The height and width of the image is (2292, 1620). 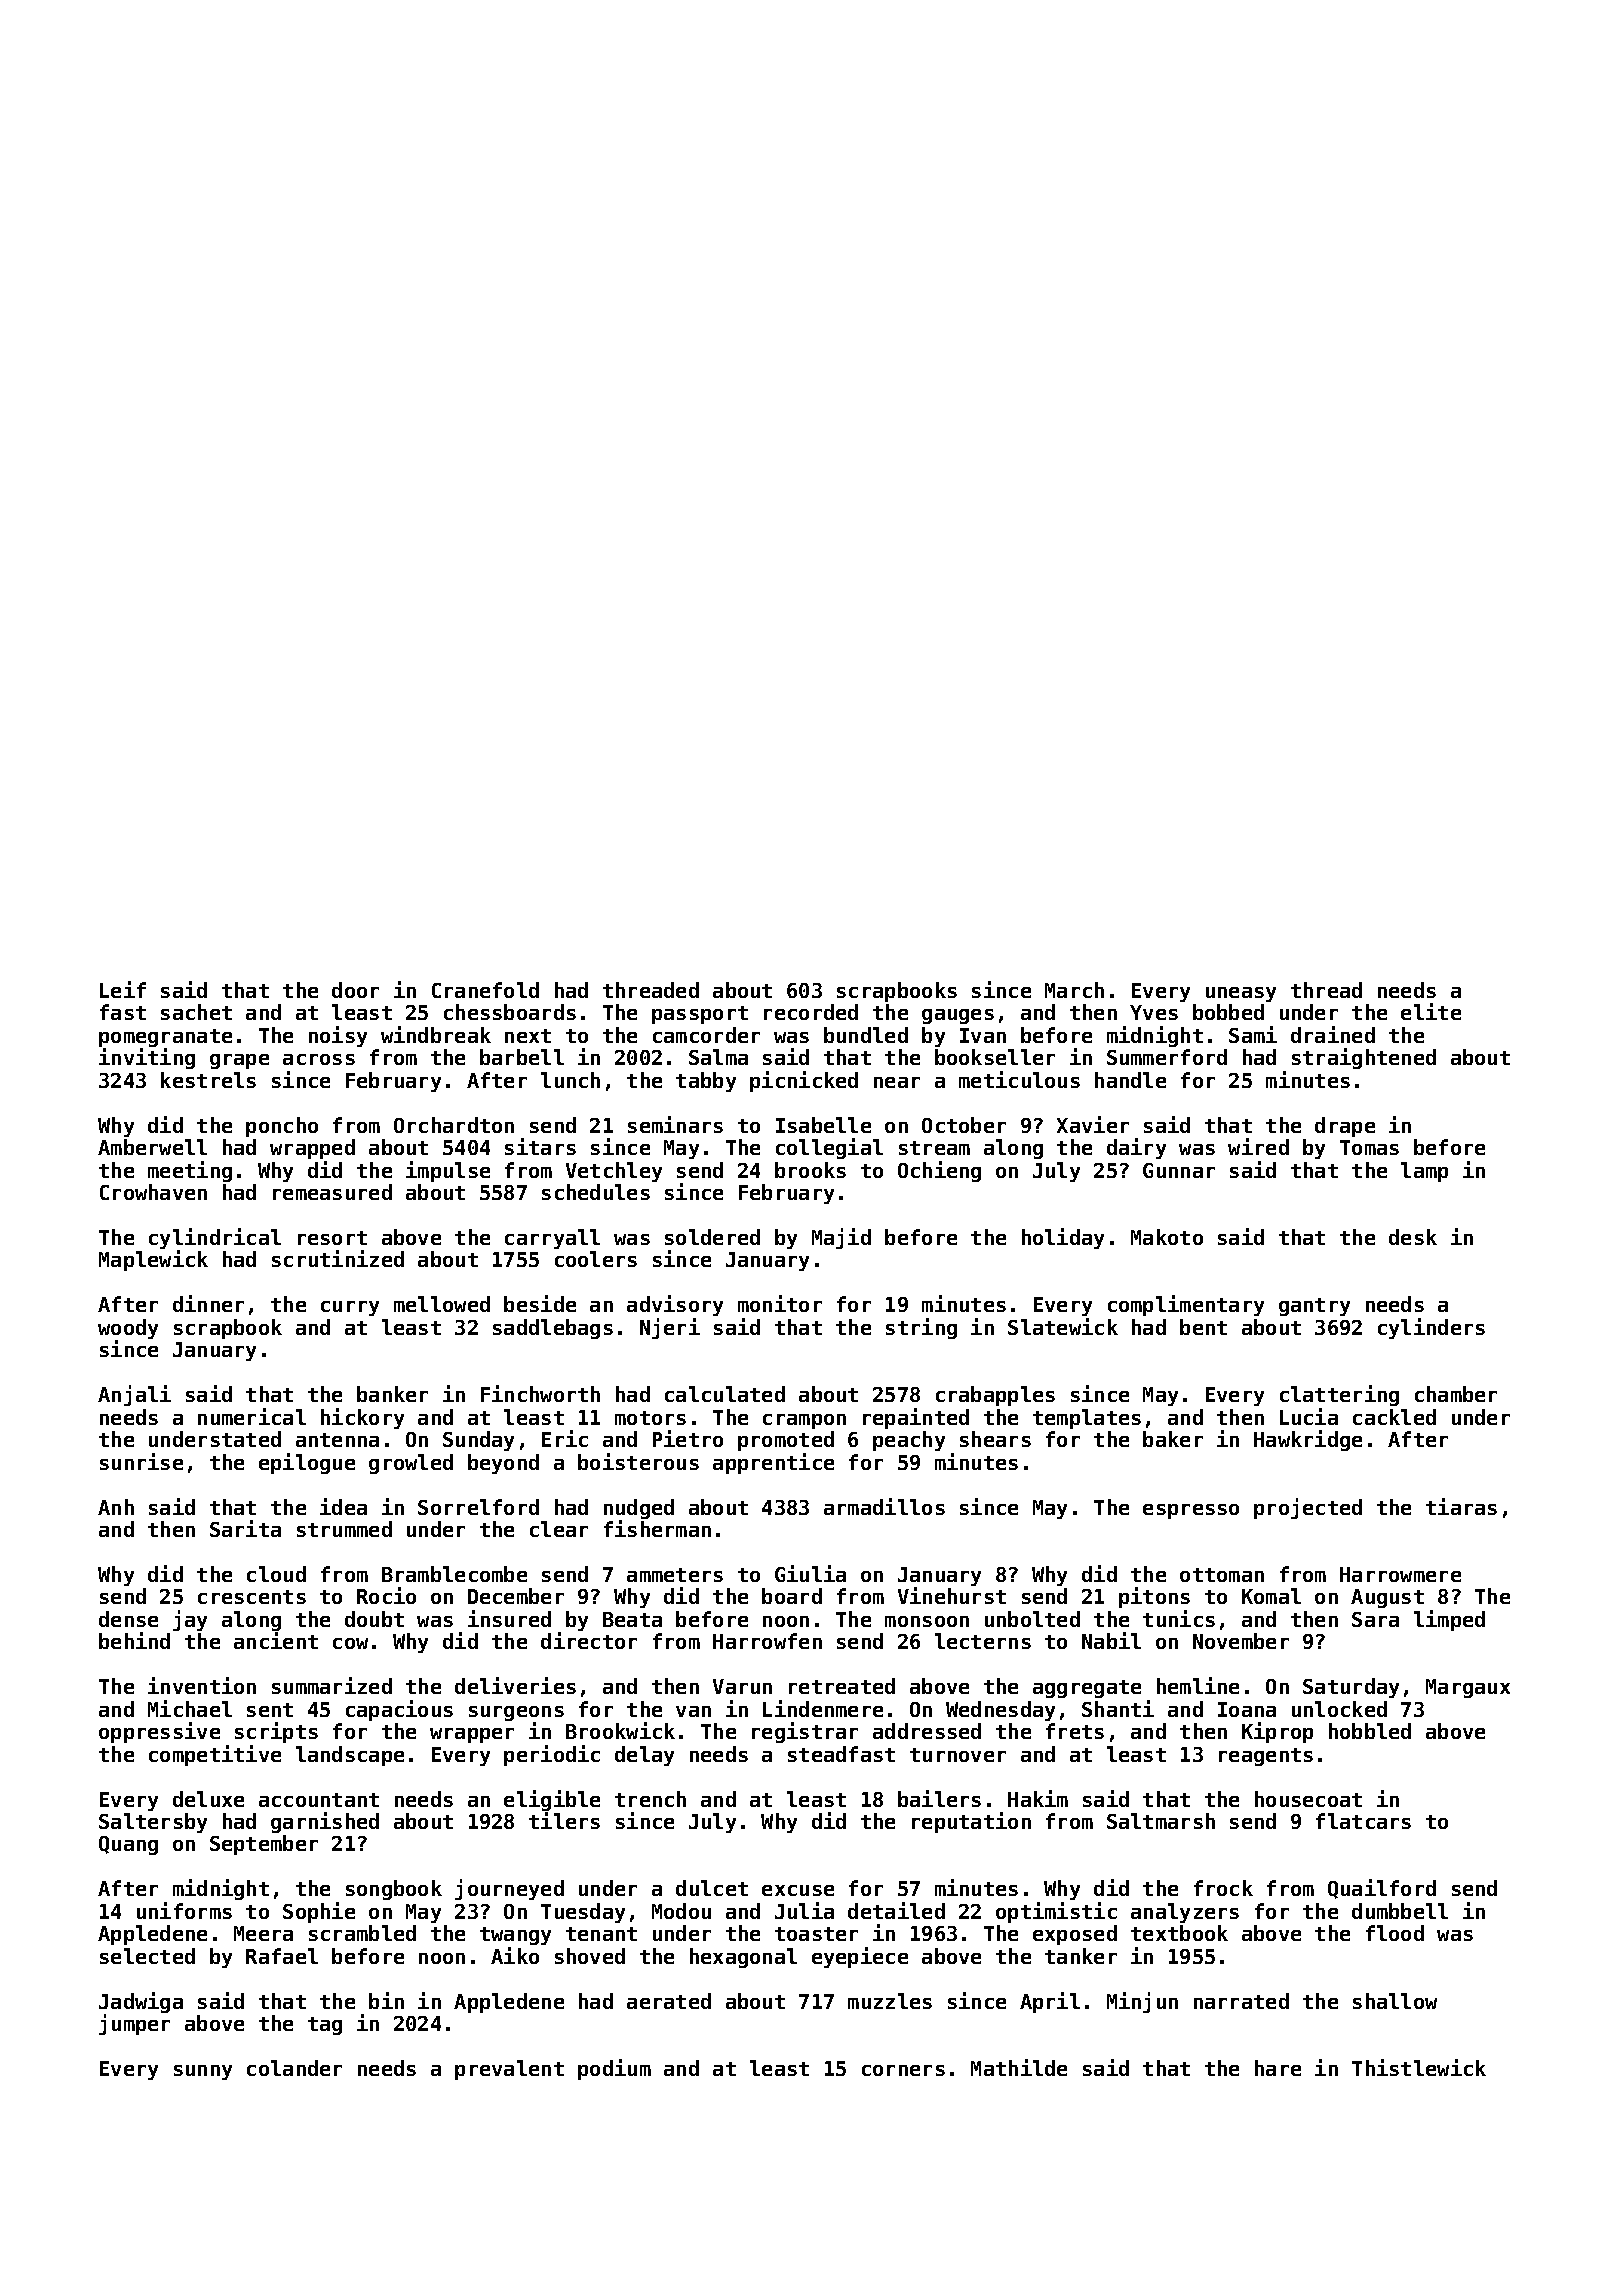 I want to click on Cranefold, so click(x=485, y=990).
